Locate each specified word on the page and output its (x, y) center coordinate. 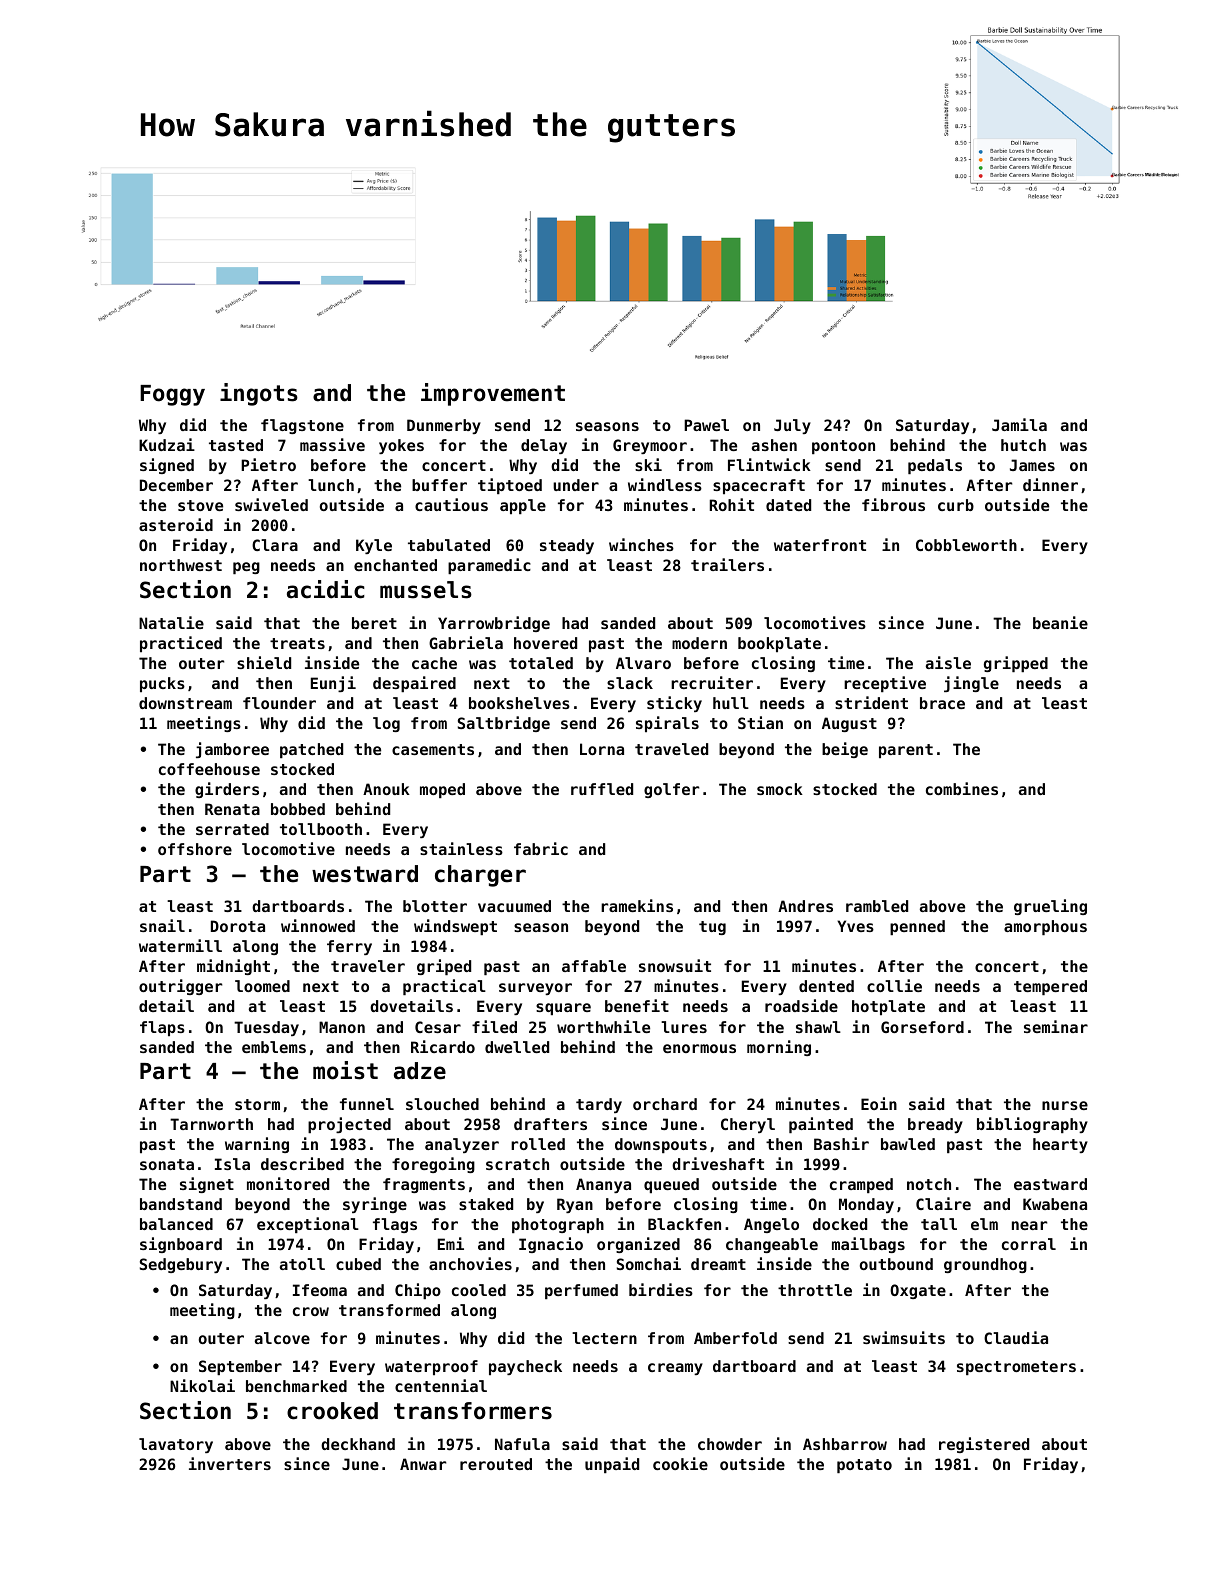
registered (984, 1445)
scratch (517, 1164)
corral (1029, 1244)
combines (962, 788)
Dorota (238, 926)
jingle (971, 684)
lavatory (176, 1445)
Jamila (1019, 424)
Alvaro (643, 663)
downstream (185, 703)
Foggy (172, 395)
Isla (232, 1164)
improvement (493, 394)
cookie (680, 1463)
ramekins (637, 905)
